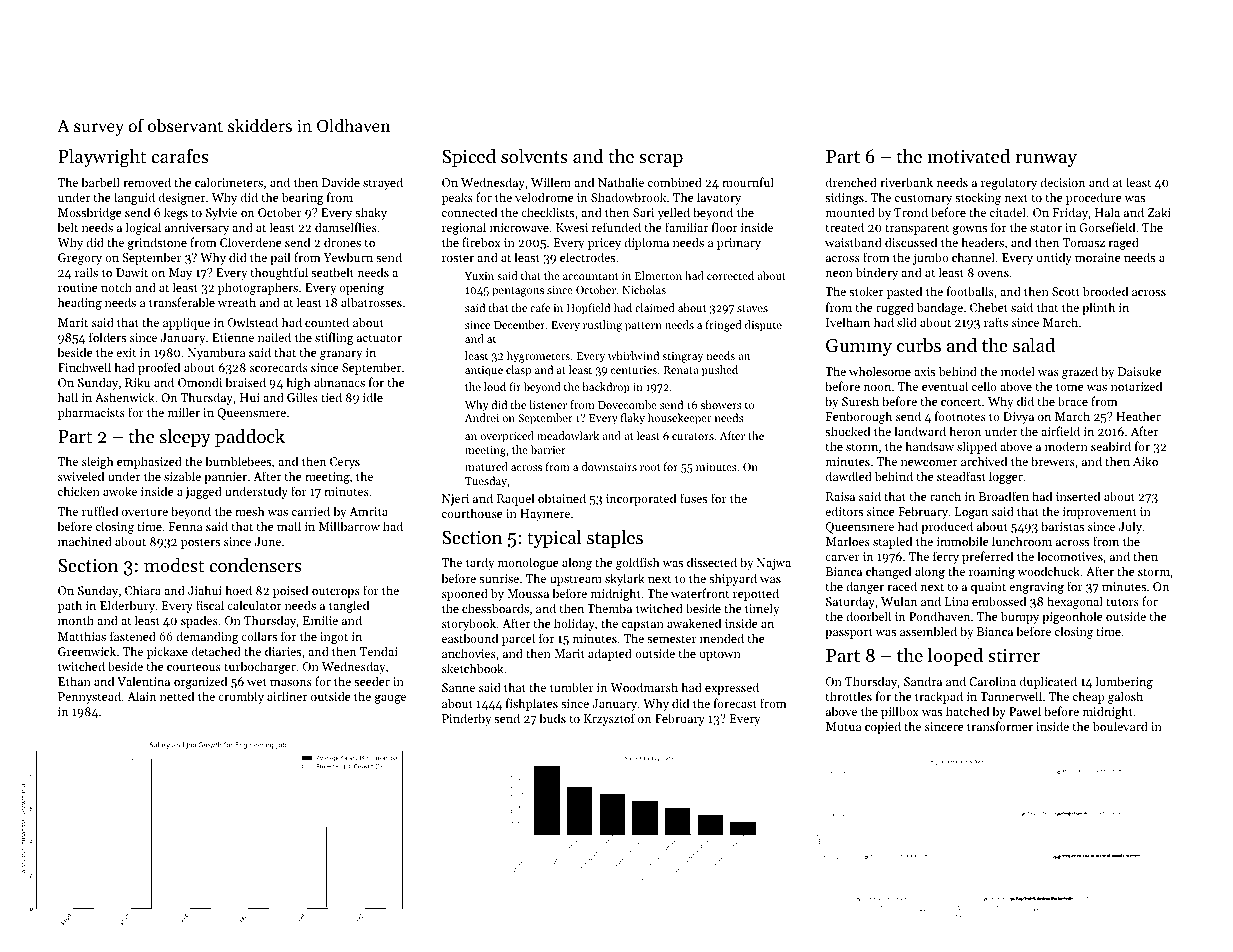 The height and width of the image is (952, 1233). What do you see at coordinates (650, 467) in the image?
I see `root` at bounding box center [650, 467].
